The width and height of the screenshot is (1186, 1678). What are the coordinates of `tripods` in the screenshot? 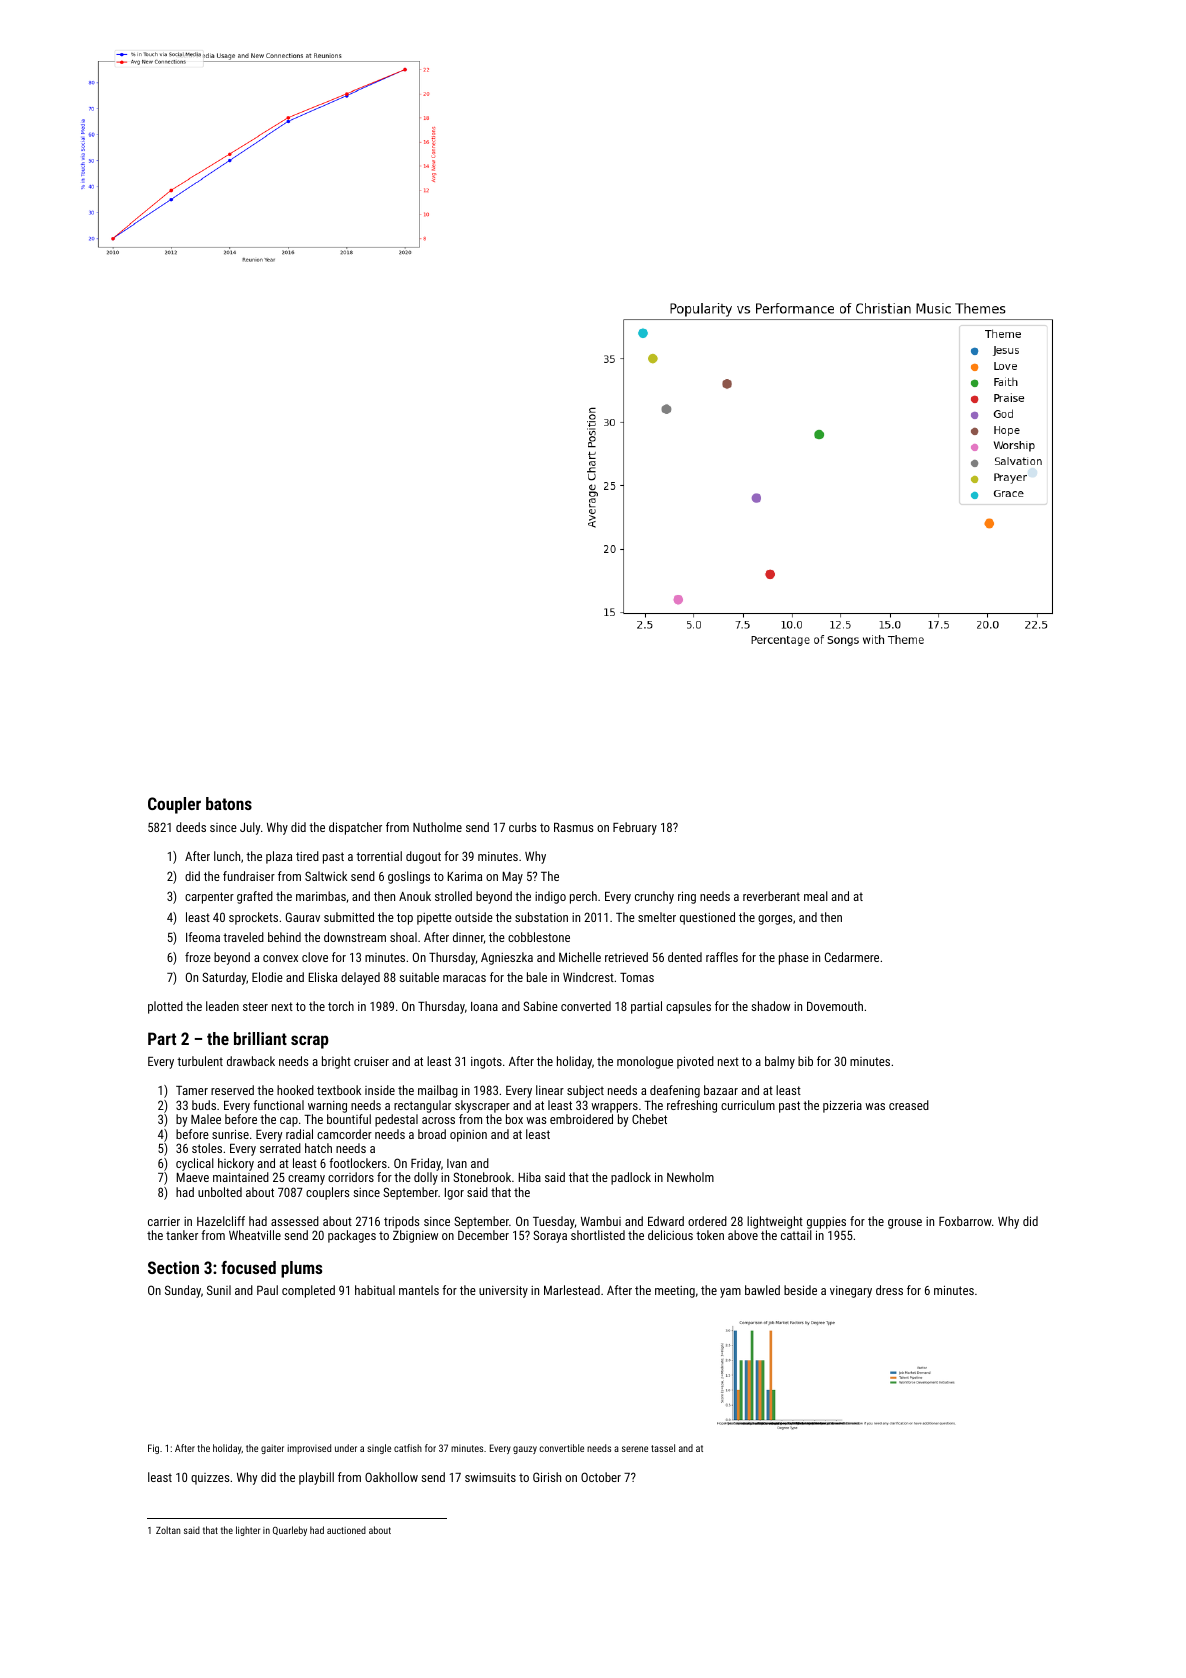 It's located at (401, 1222).
